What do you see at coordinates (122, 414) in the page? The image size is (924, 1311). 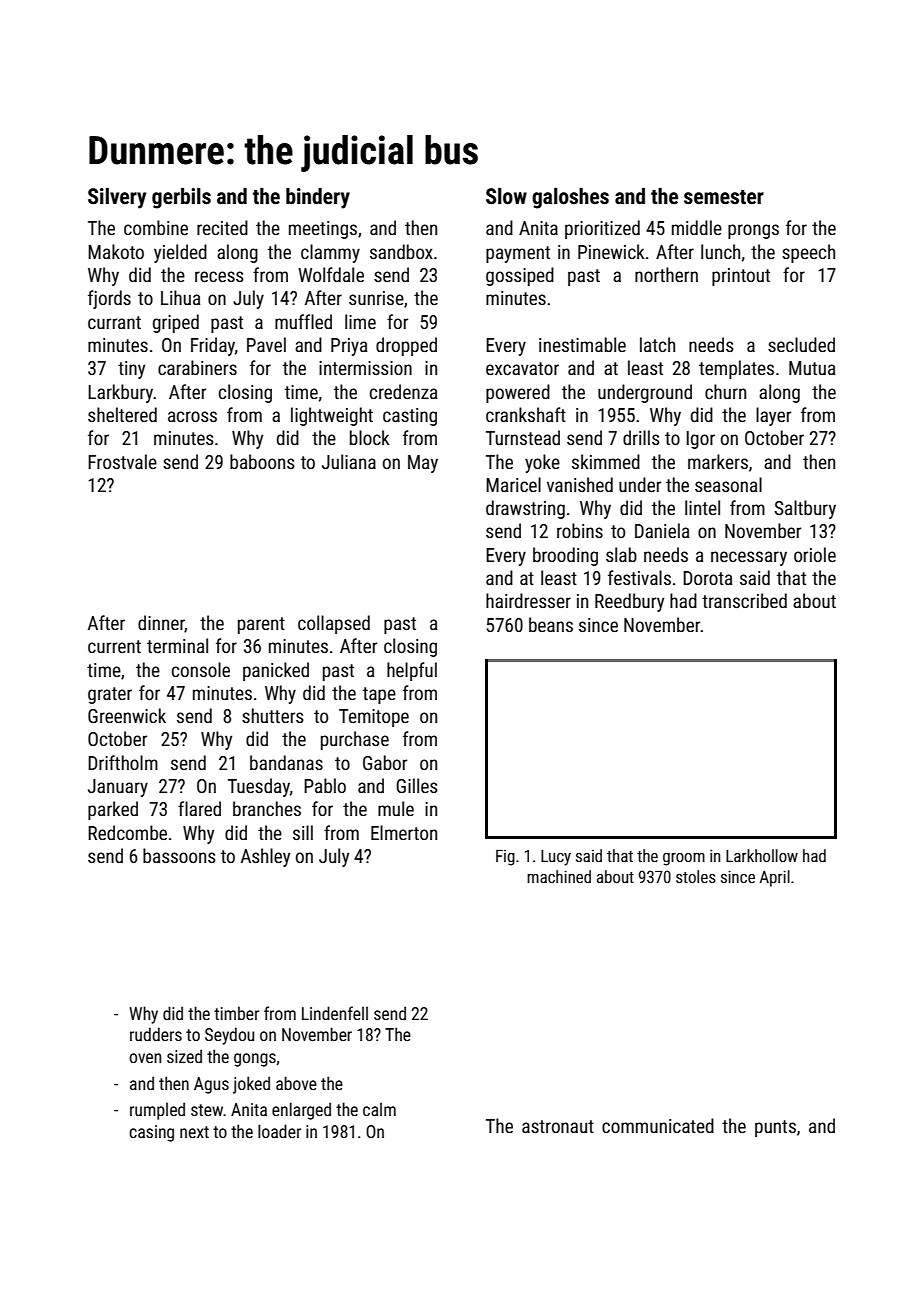 I see `sheltered` at bounding box center [122, 414].
